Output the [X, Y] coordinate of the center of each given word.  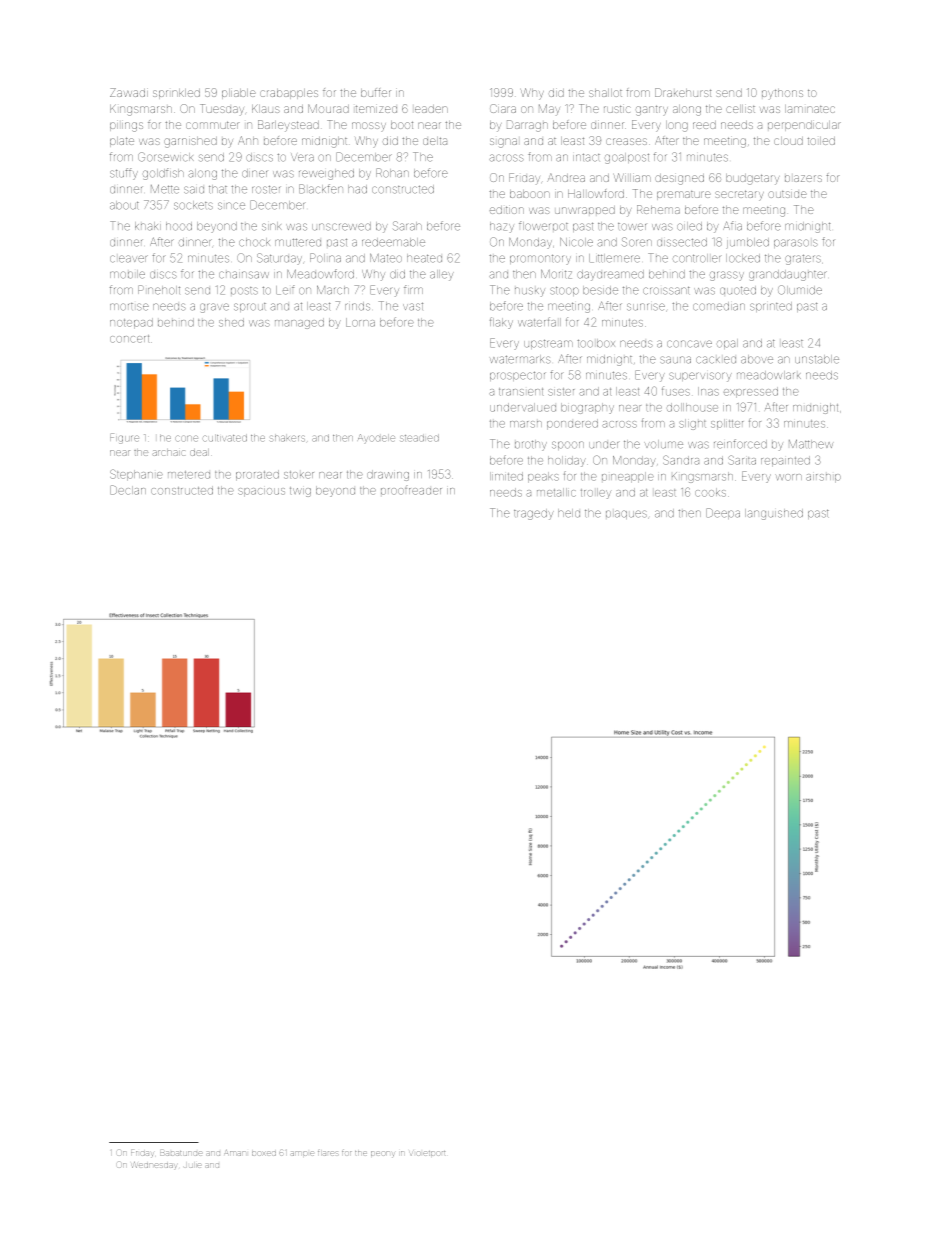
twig [300, 492]
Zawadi [129, 92]
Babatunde [181, 1153]
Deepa [723, 513]
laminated [810, 109]
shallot [605, 93]
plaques [626, 514]
